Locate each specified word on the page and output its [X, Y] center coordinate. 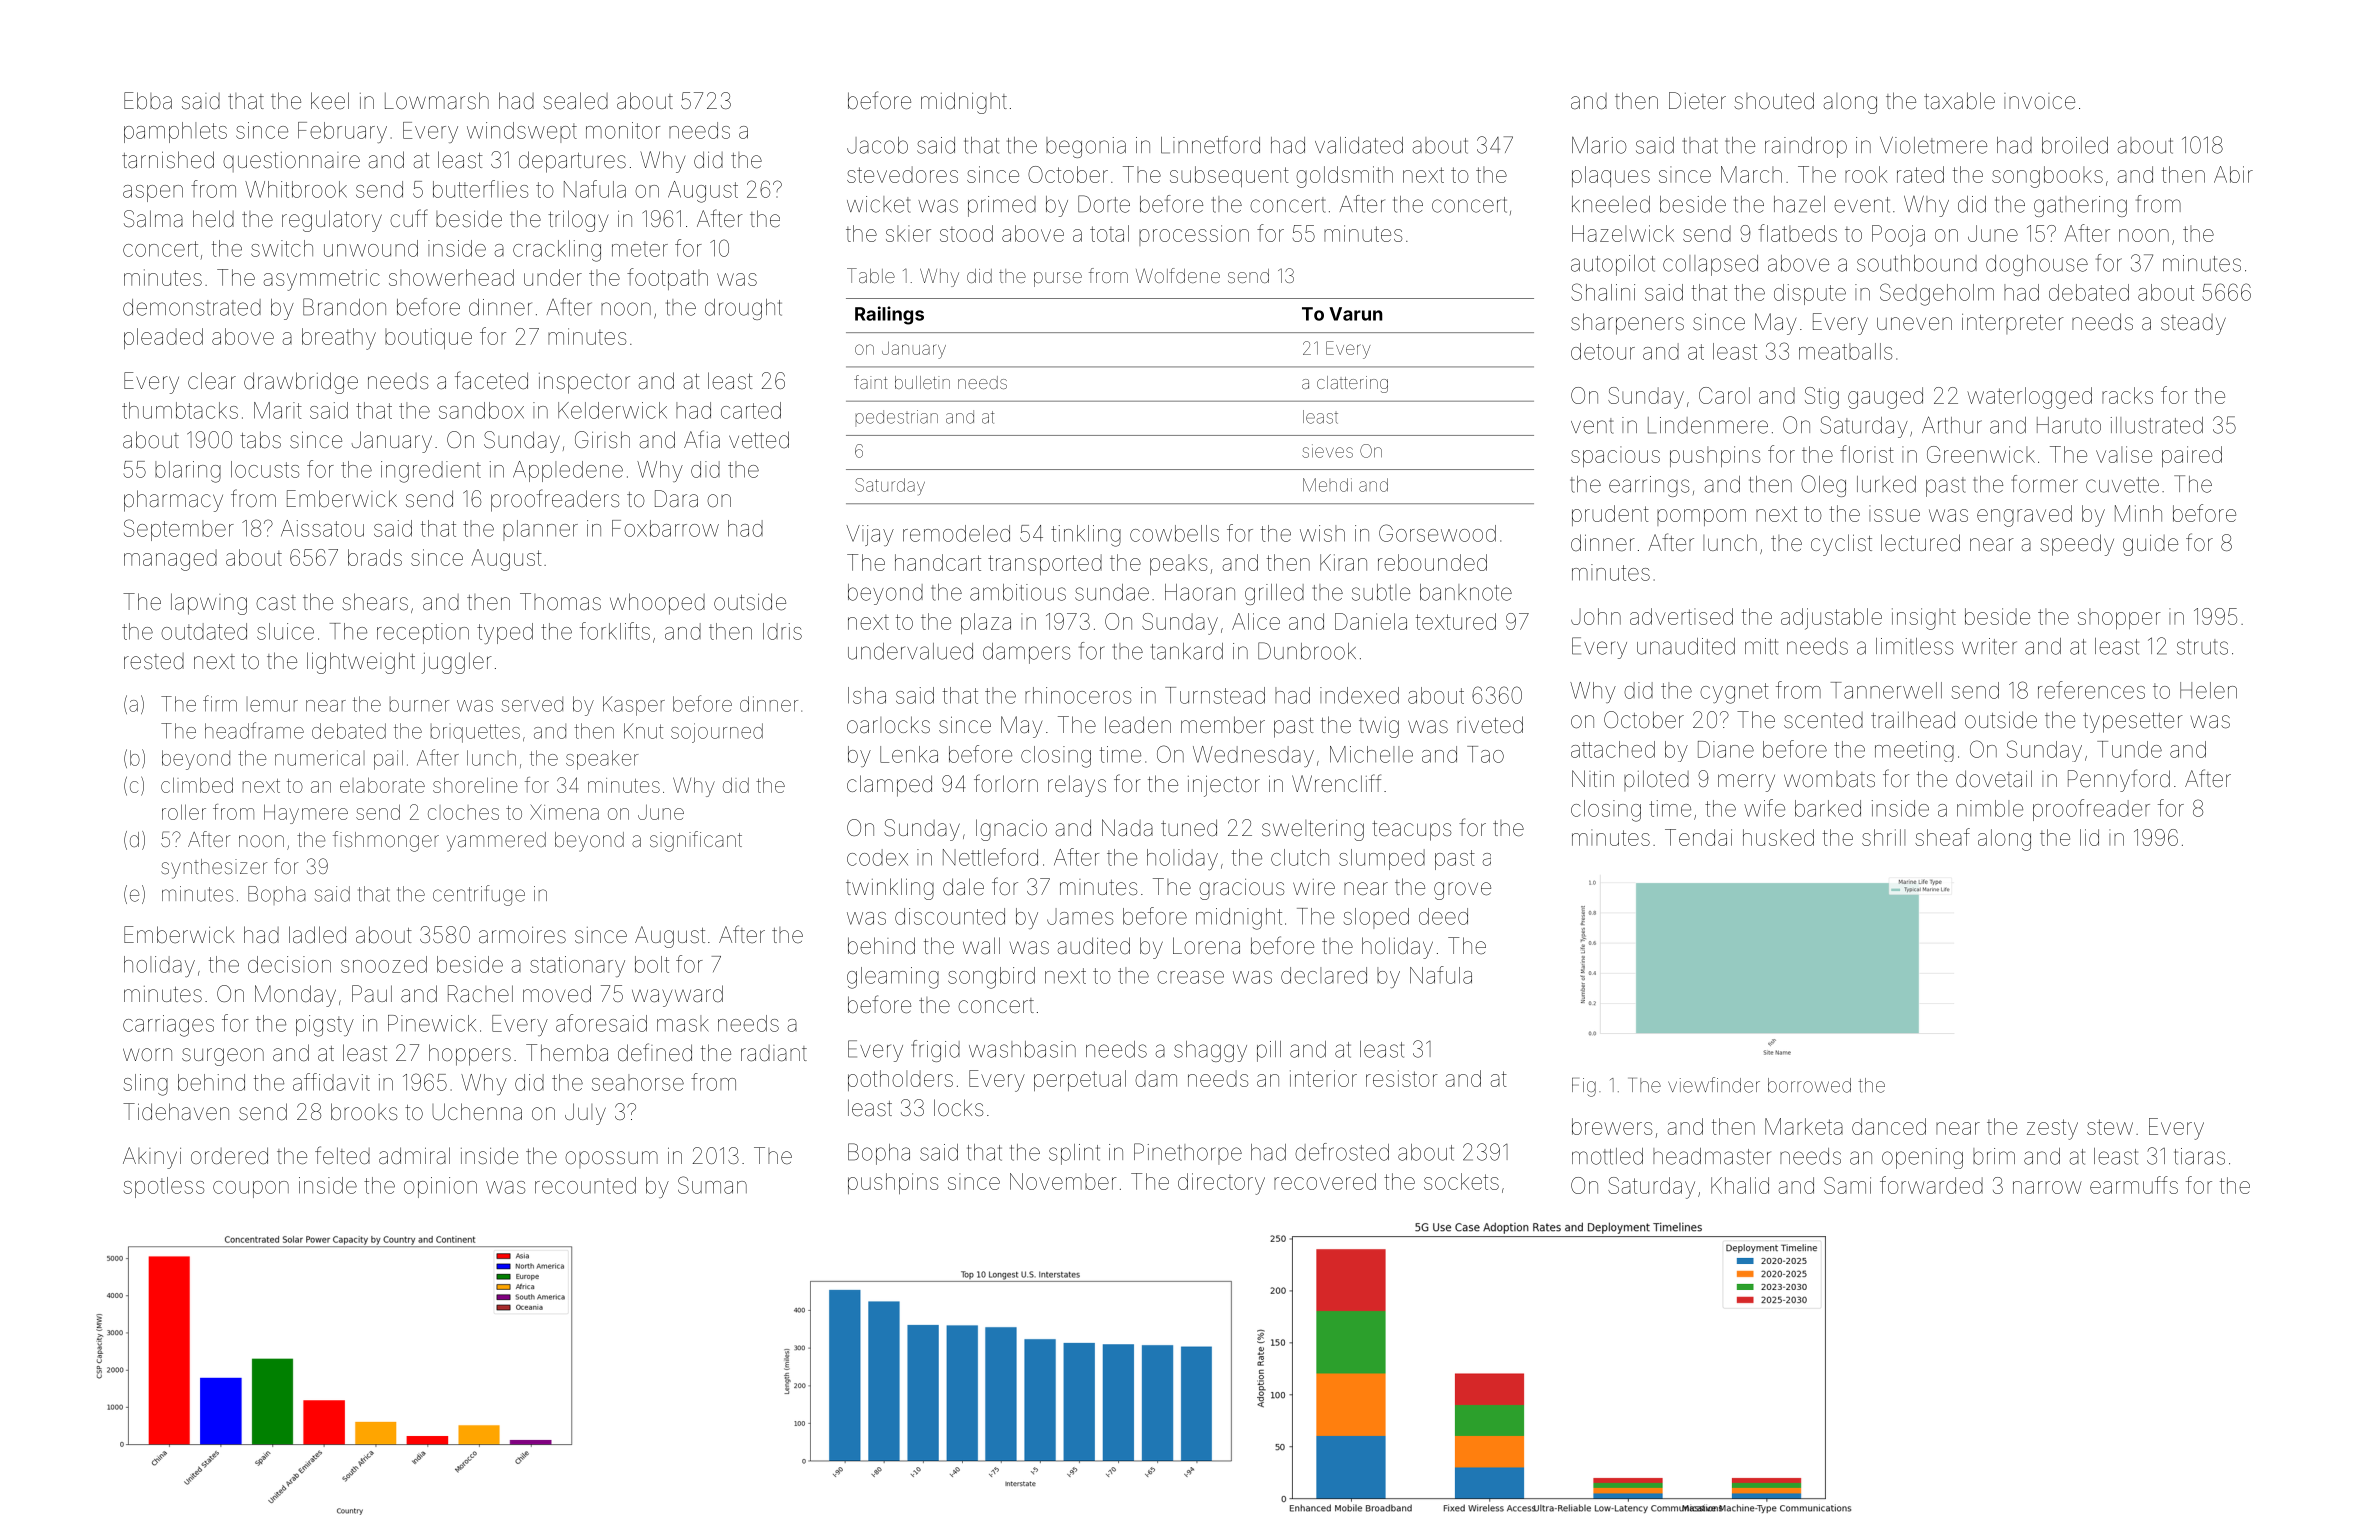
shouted [1774, 101]
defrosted [1342, 1152]
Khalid [1740, 1185]
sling [146, 1085]
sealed [575, 101]
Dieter [1697, 101]
